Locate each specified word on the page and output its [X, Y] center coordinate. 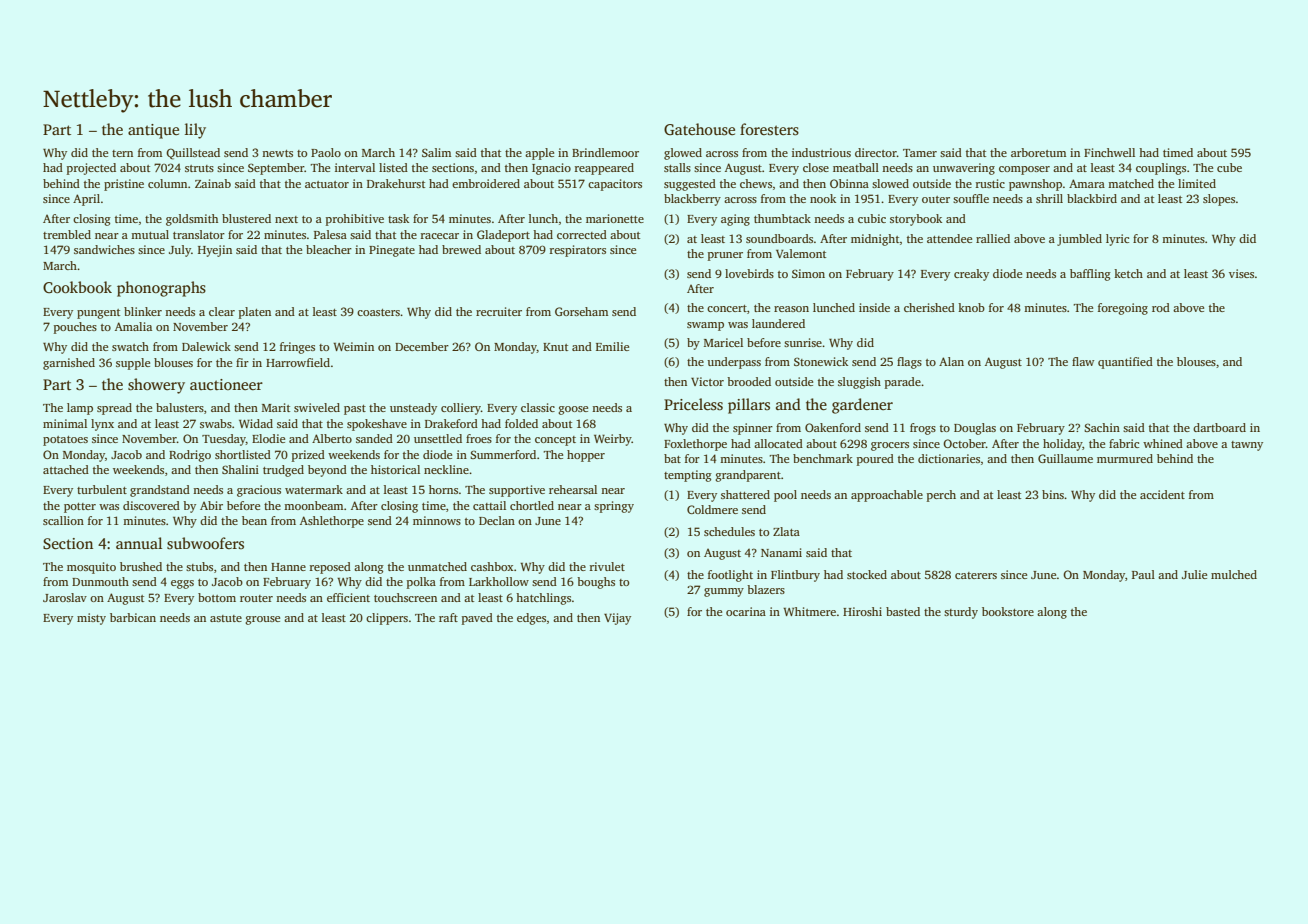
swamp [705, 326]
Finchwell [1109, 152]
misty [91, 619]
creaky [971, 275]
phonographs [161, 289]
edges [531, 619]
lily [195, 131]
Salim [436, 152]
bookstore [1008, 611]
